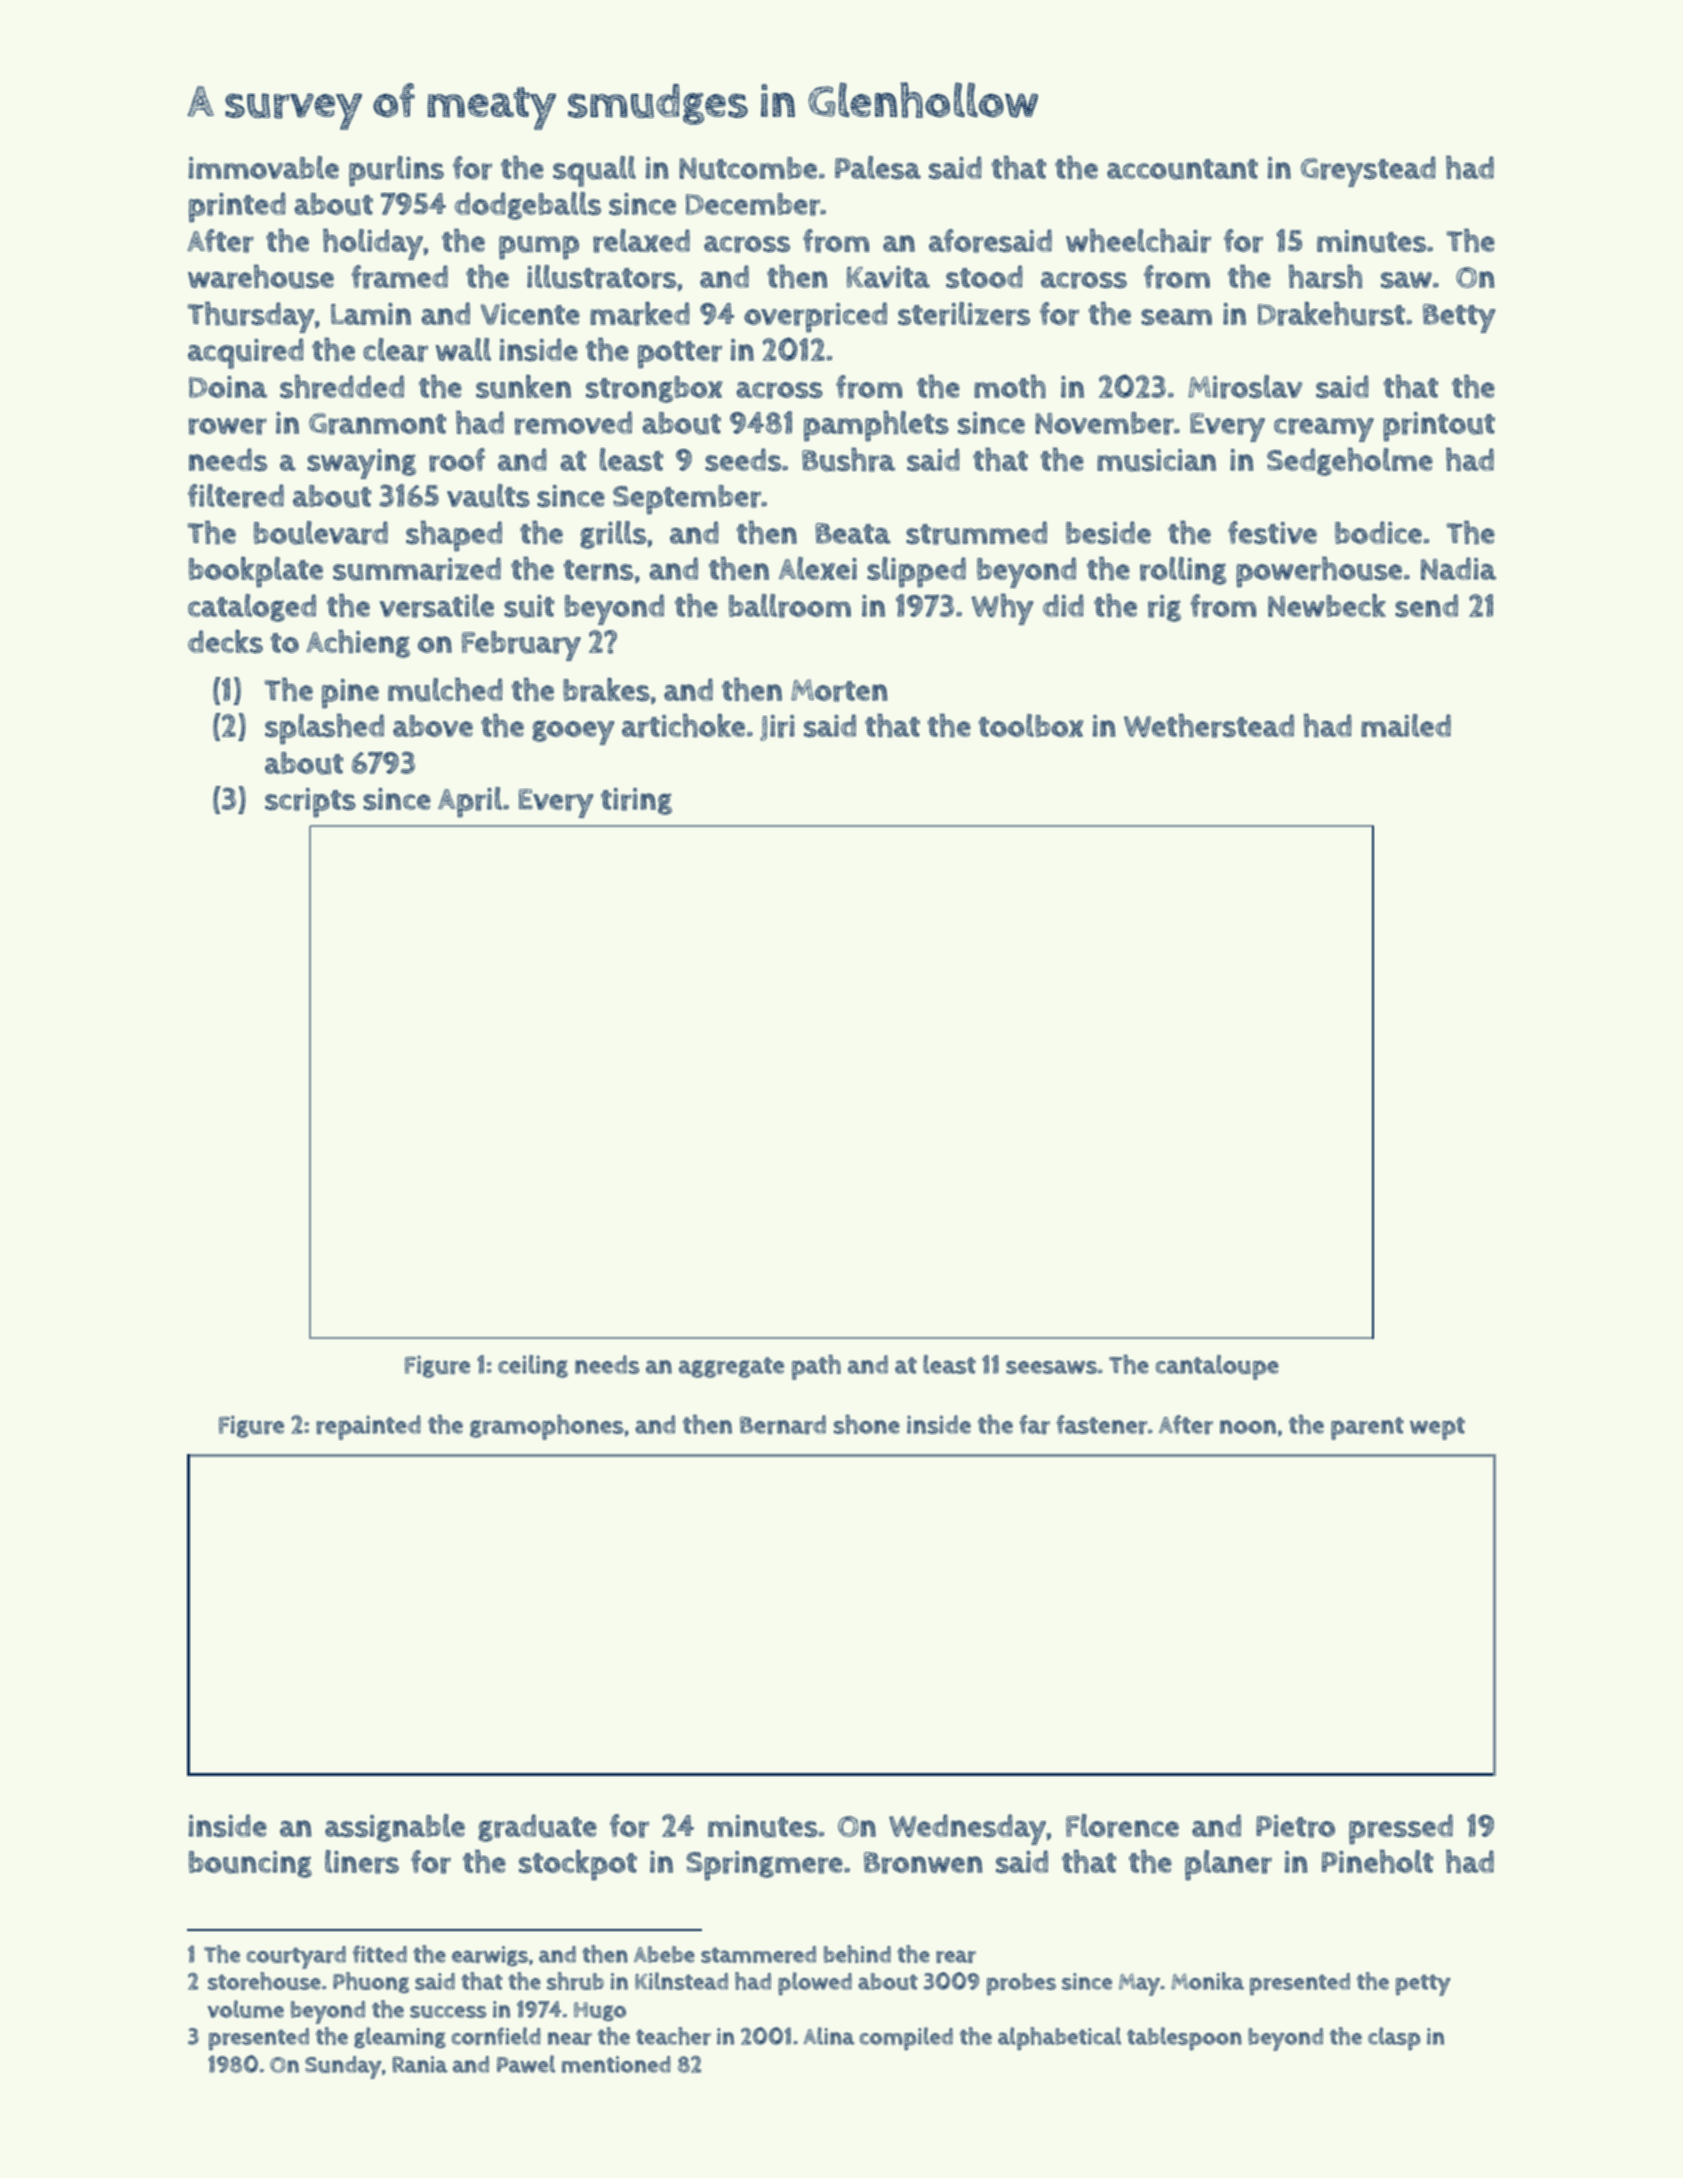  I want to click on dodgeballs, so click(528, 206).
